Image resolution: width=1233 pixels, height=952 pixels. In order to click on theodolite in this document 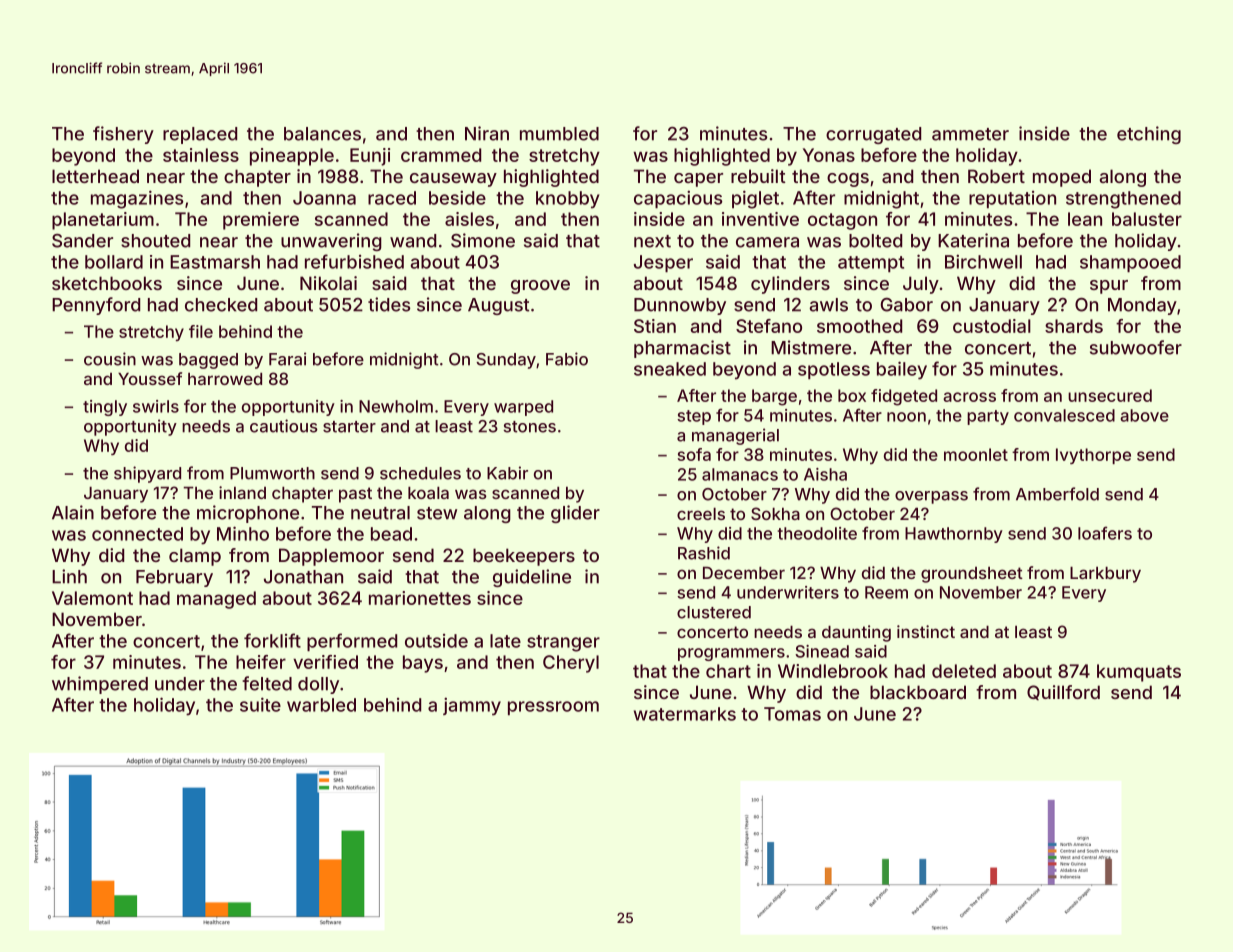, I will do `click(817, 533)`.
